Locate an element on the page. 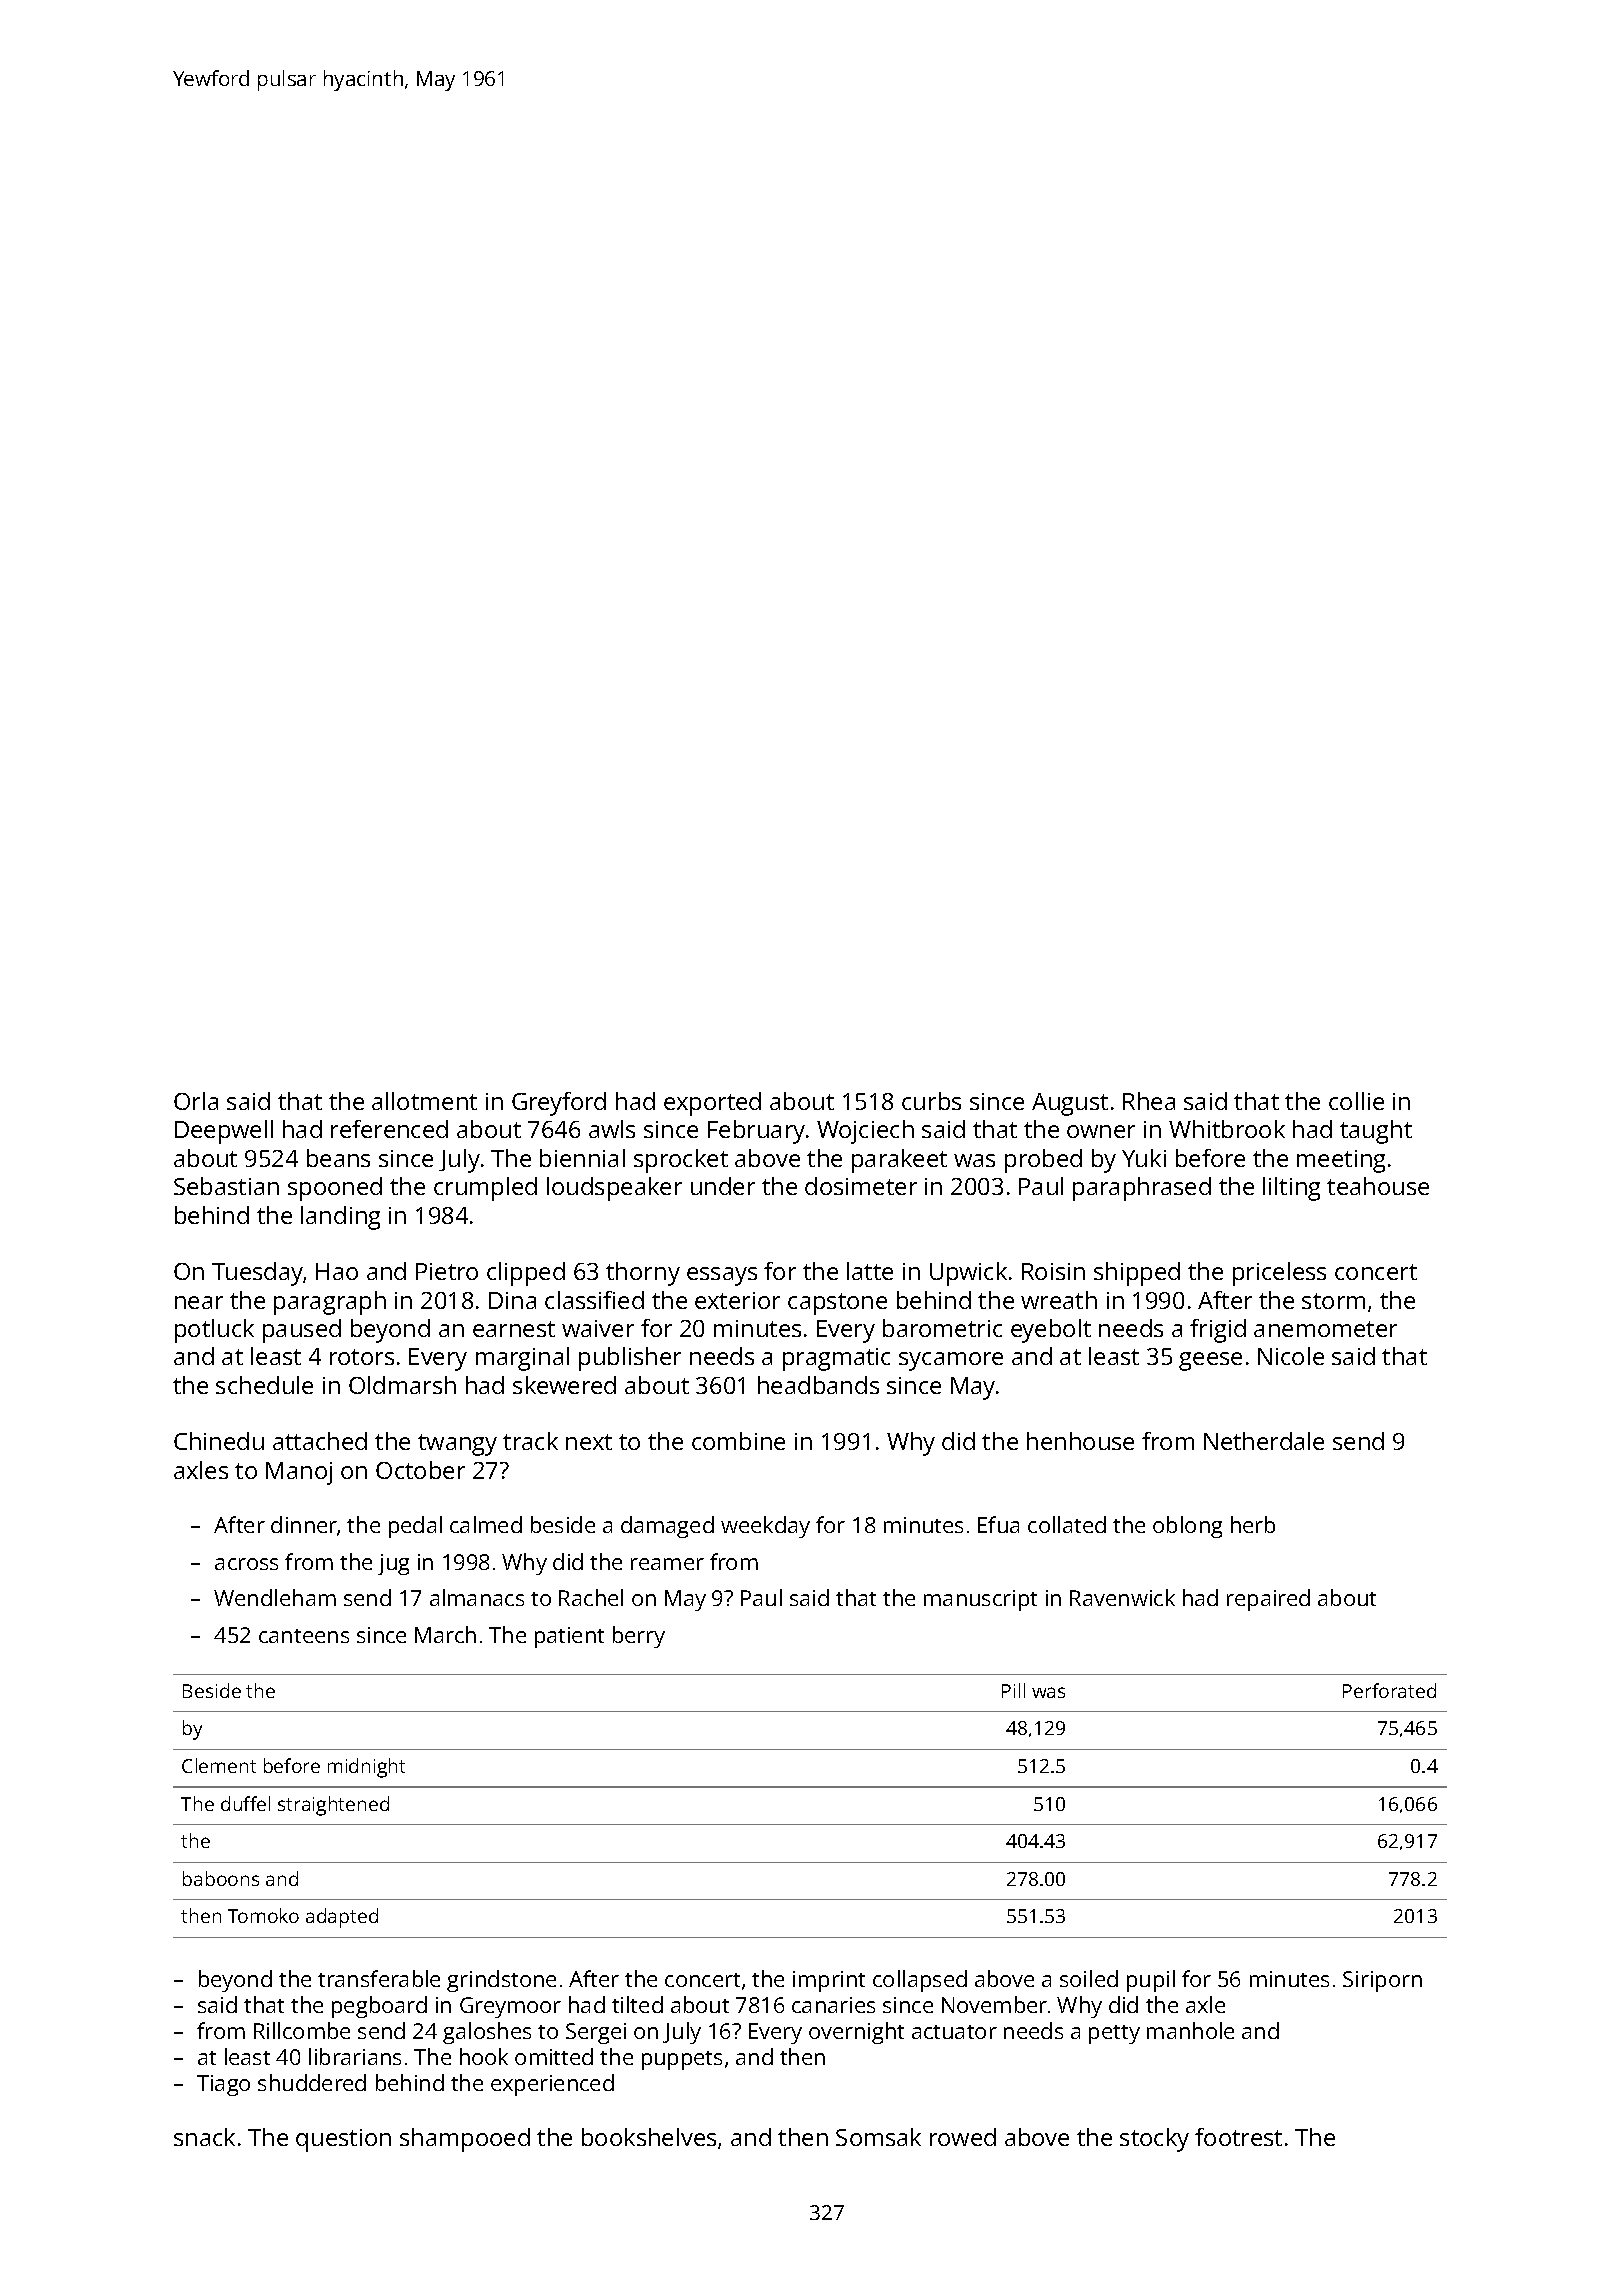  imprint is located at coordinates (829, 1981).
